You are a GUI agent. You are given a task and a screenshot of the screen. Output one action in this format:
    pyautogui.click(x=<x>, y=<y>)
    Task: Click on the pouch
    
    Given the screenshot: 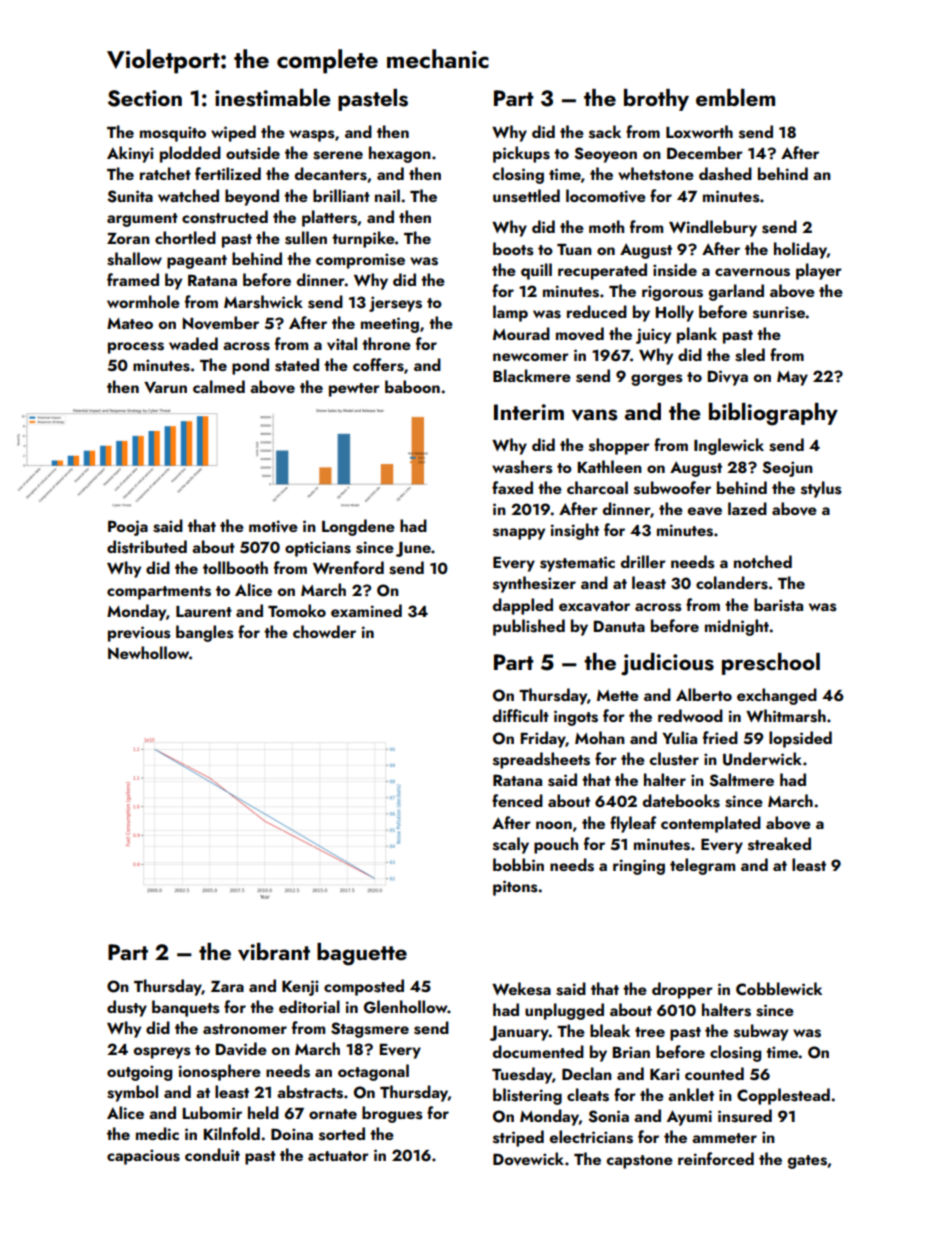 What is the action you would take?
    pyautogui.click(x=556, y=845)
